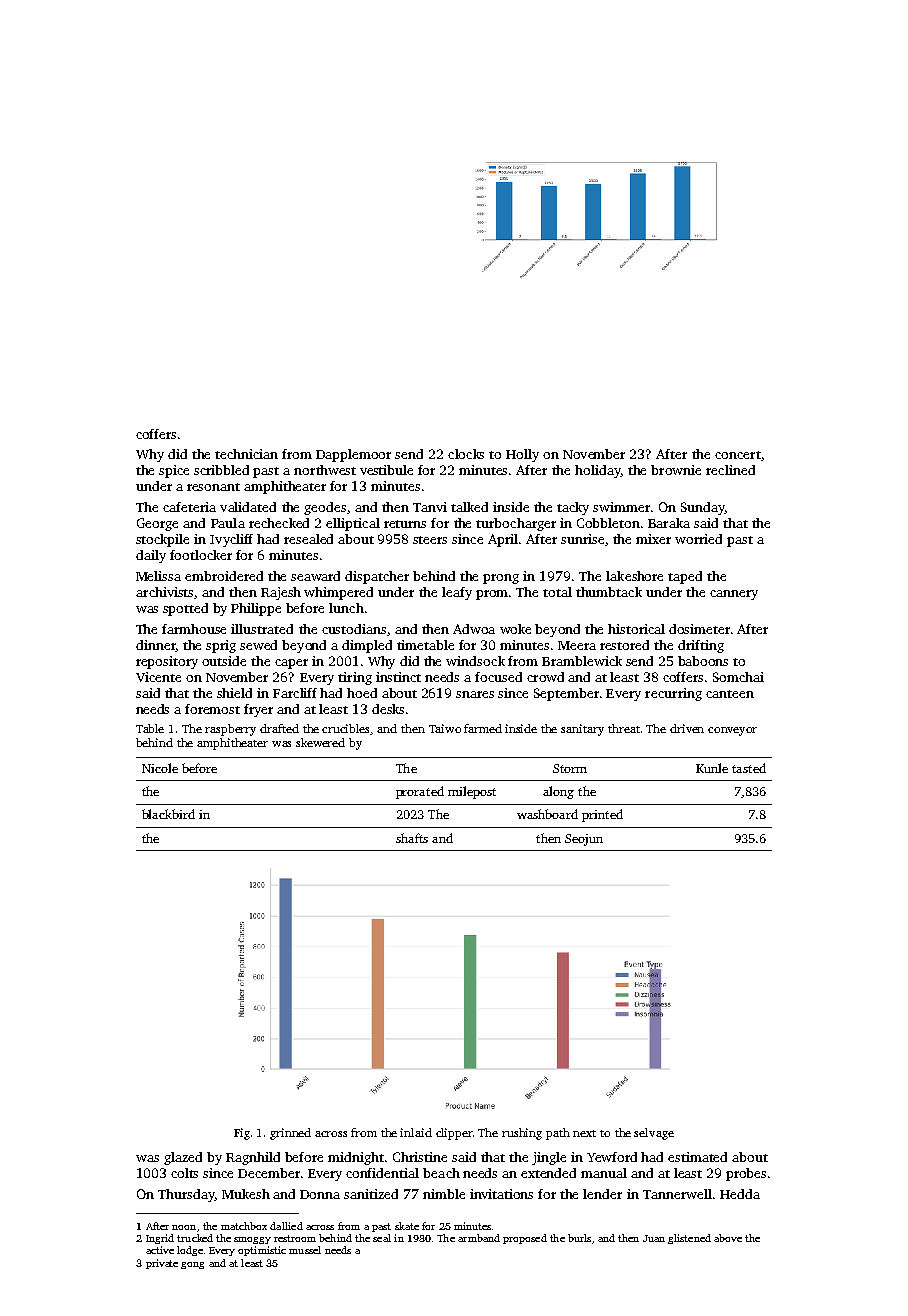 This screenshot has height=1316, width=908. What do you see at coordinates (246, 454) in the screenshot?
I see `technician` at bounding box center [246, 454].
